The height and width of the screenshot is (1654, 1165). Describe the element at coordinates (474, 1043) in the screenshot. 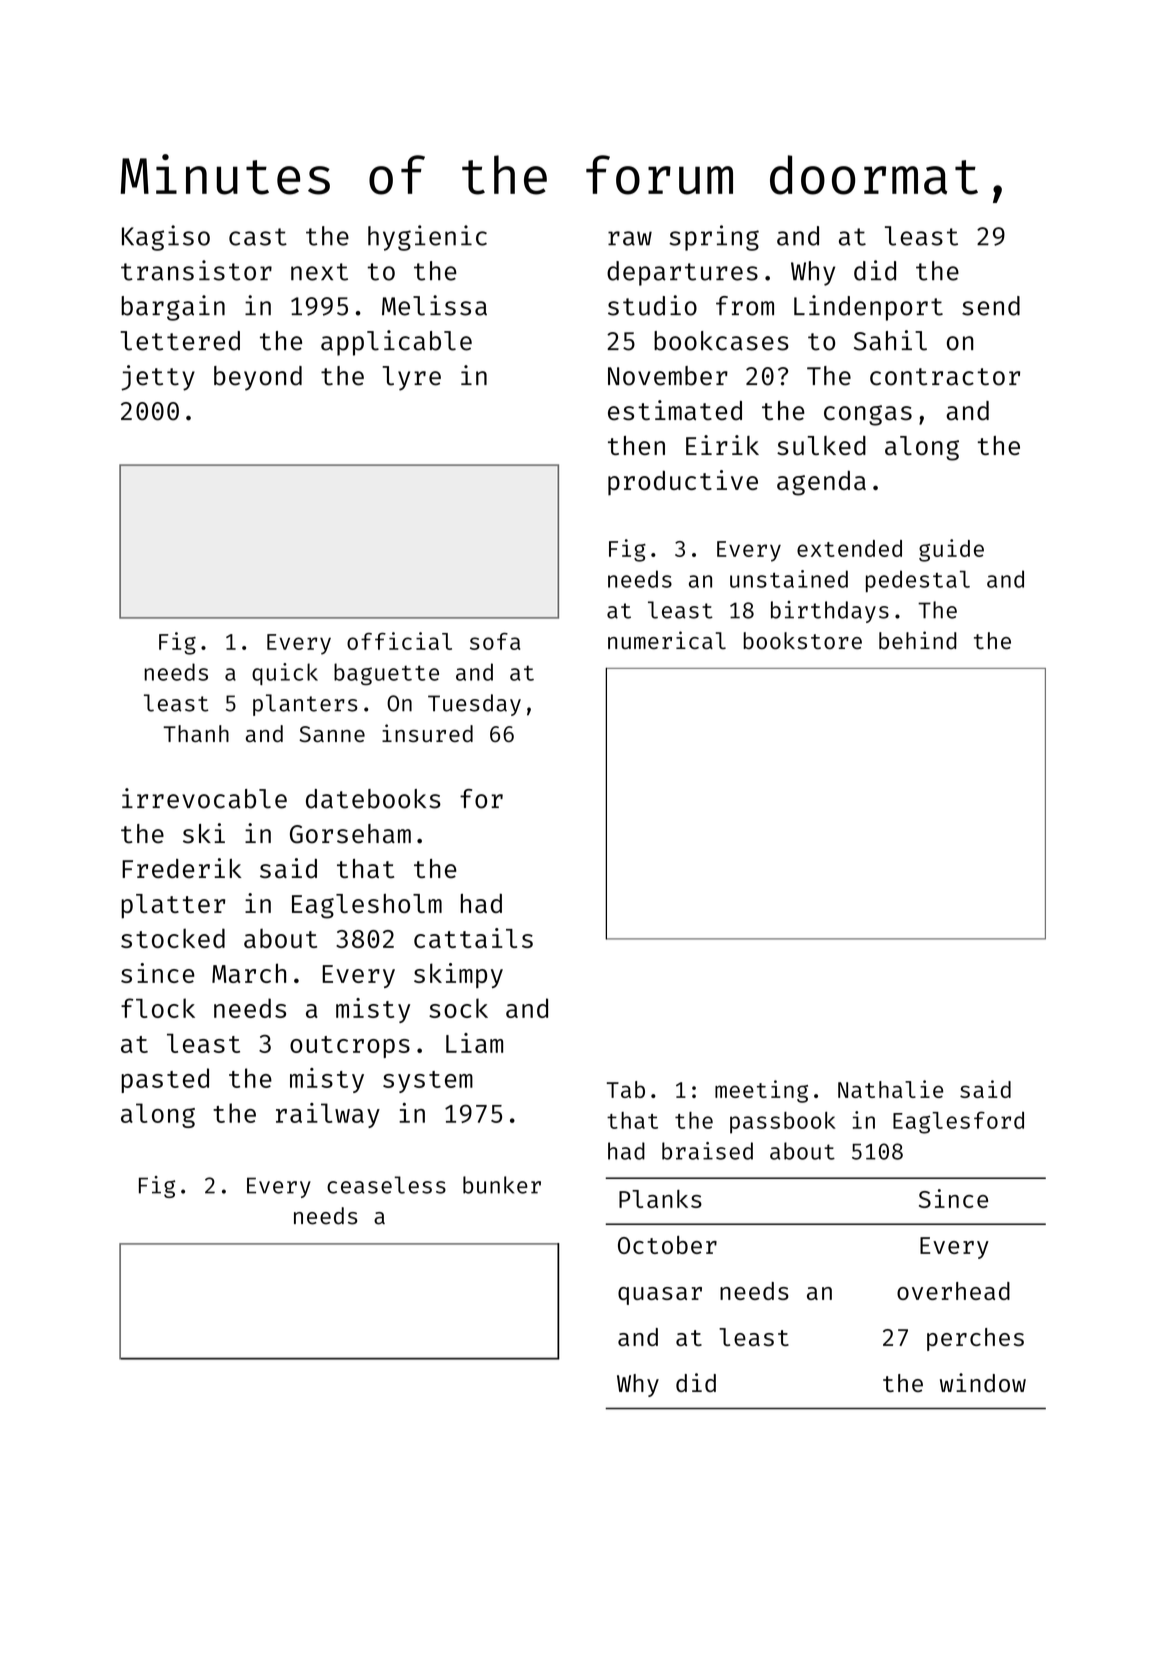

I see `Liam` at that location.
